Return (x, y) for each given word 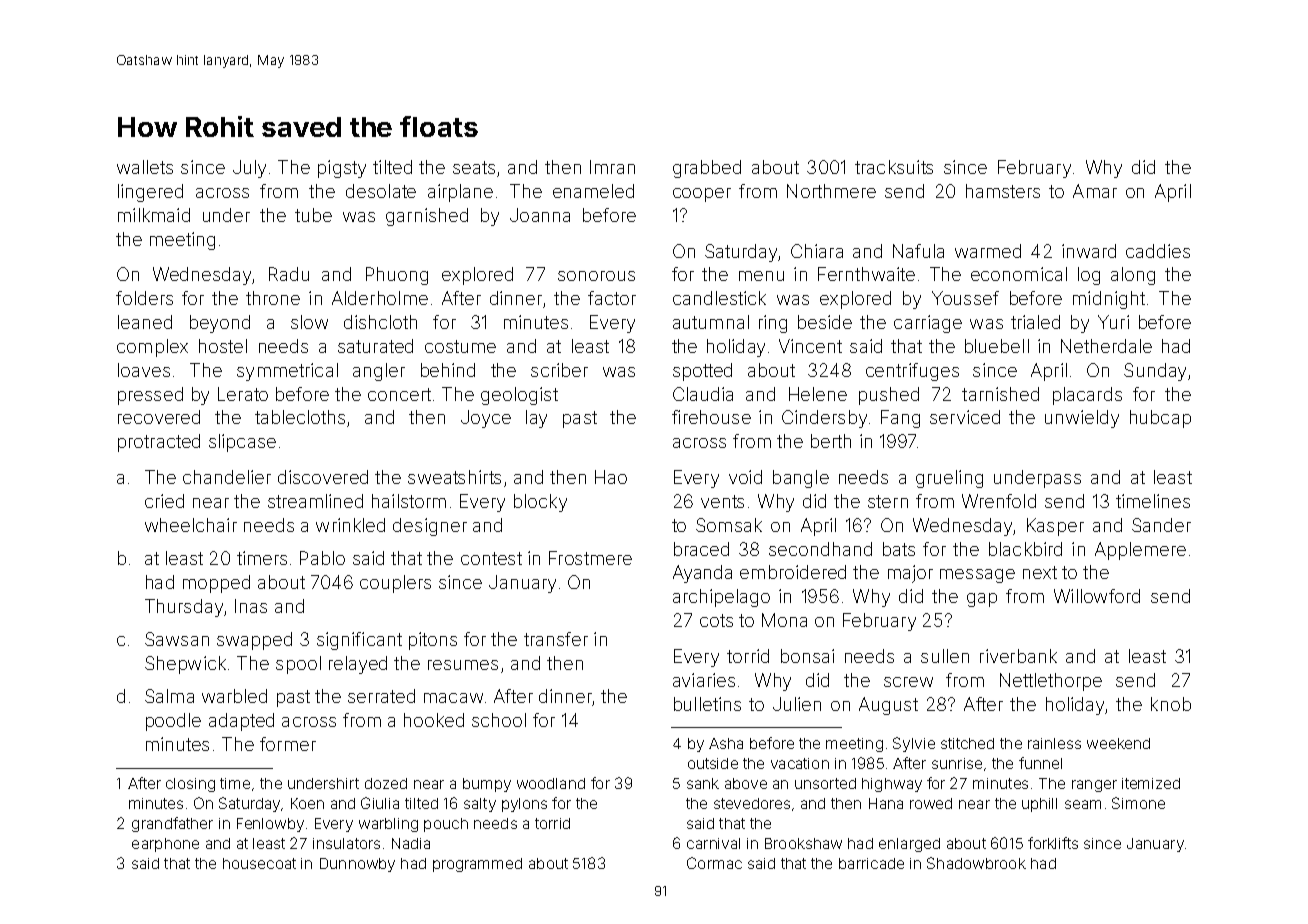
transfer (556, 639)
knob (1171, 704)
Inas (251, 606)
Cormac (714, 863)
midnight (1109, 300)
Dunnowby (357, 865)
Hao (611, 477)
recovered (159, 417)
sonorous (596, 276)
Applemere (1140, 551)
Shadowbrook (976, 863)
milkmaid (154, 215)
